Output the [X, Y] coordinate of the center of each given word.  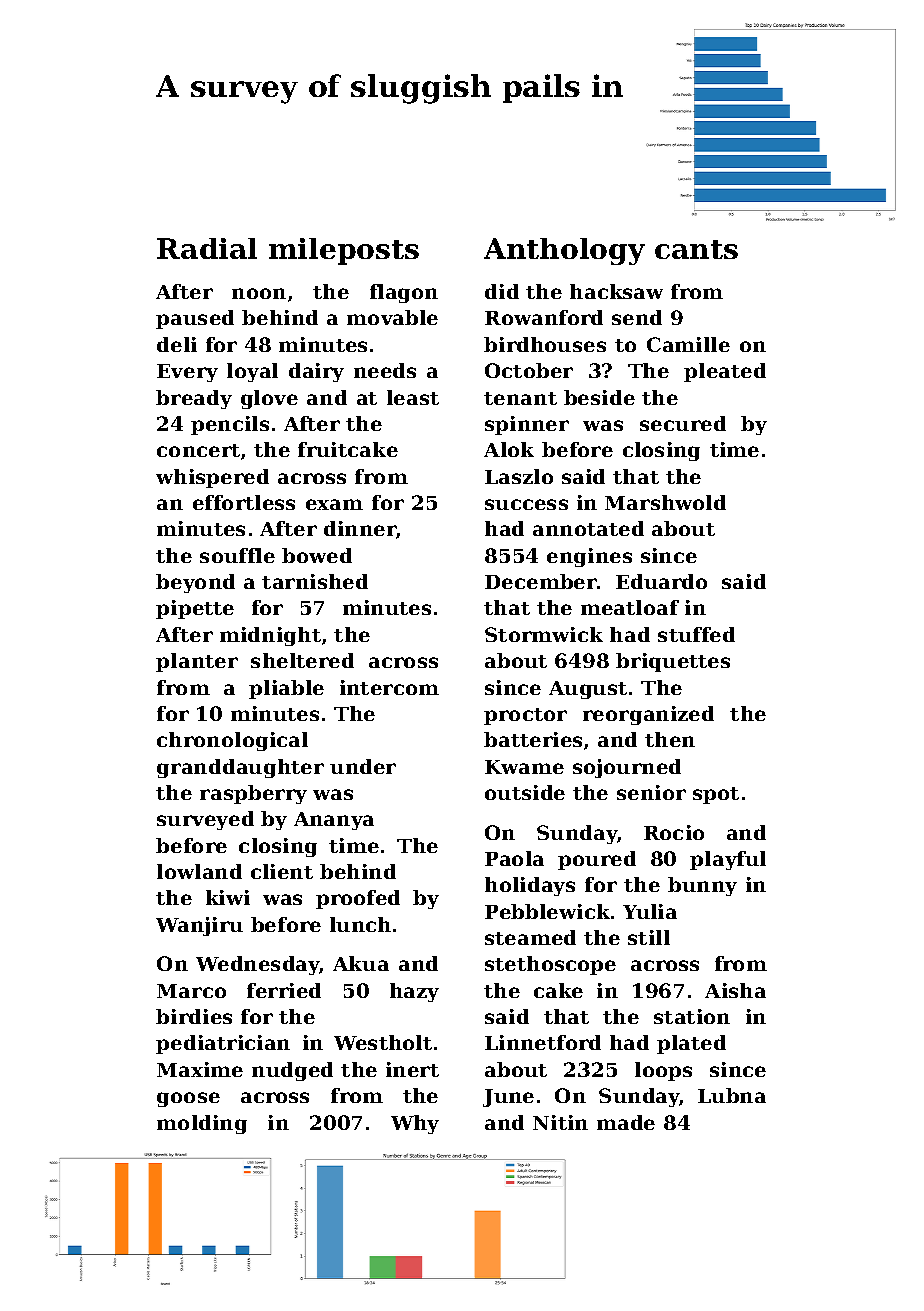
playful [728, 860]
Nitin [560, 1122]
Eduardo [661, 581]
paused [195, 319]
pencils [230, 425]
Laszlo [519, 476]
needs [385, 370]
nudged [292, 1071]
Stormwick [544, 634]
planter [197, 662]
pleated [725, 372]
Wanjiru [199, 926]
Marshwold [665, 502]
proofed [358, 899]
